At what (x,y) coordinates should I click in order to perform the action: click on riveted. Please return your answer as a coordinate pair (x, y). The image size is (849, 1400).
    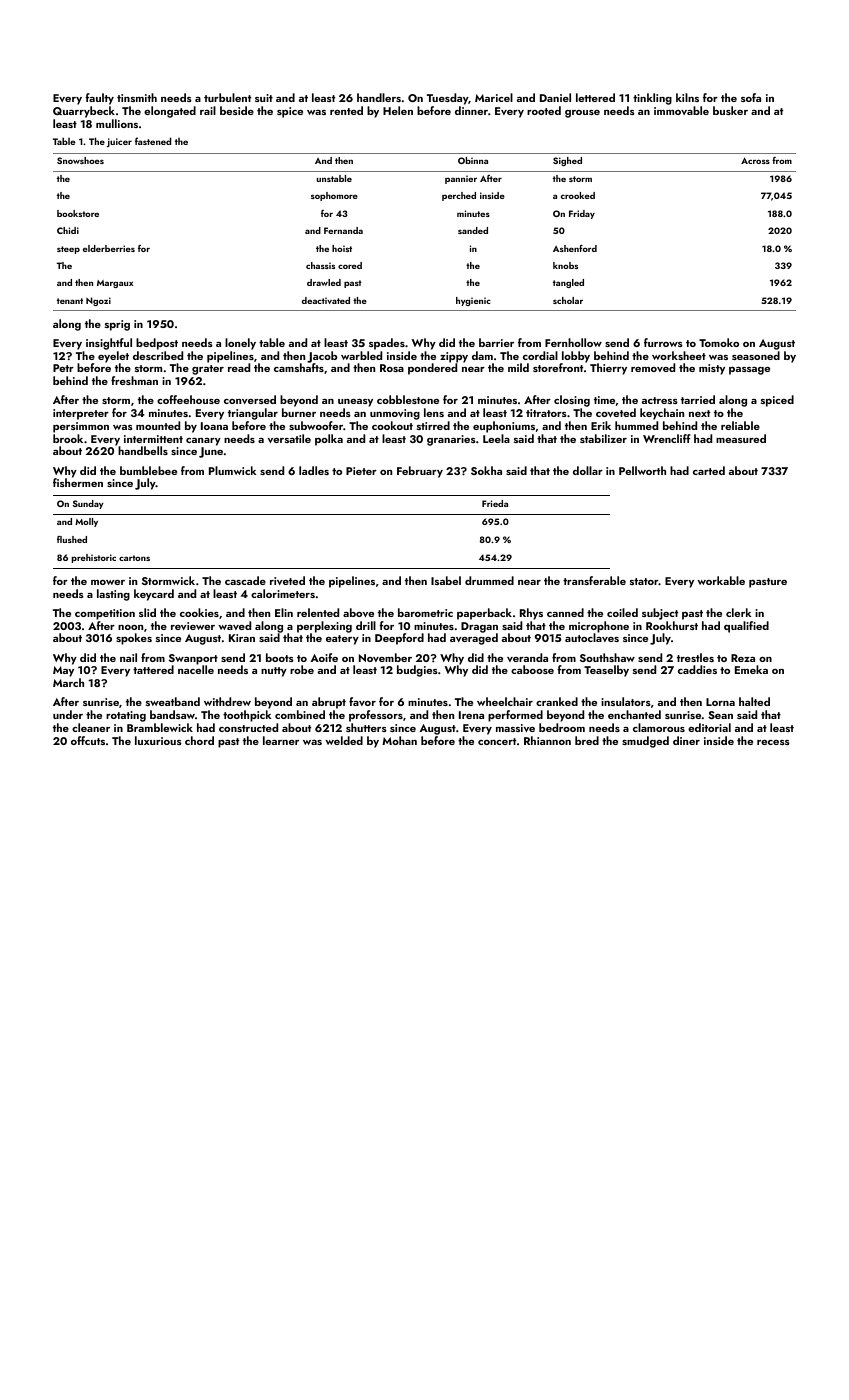
    Looking at the image, I should click on (287, 580).
